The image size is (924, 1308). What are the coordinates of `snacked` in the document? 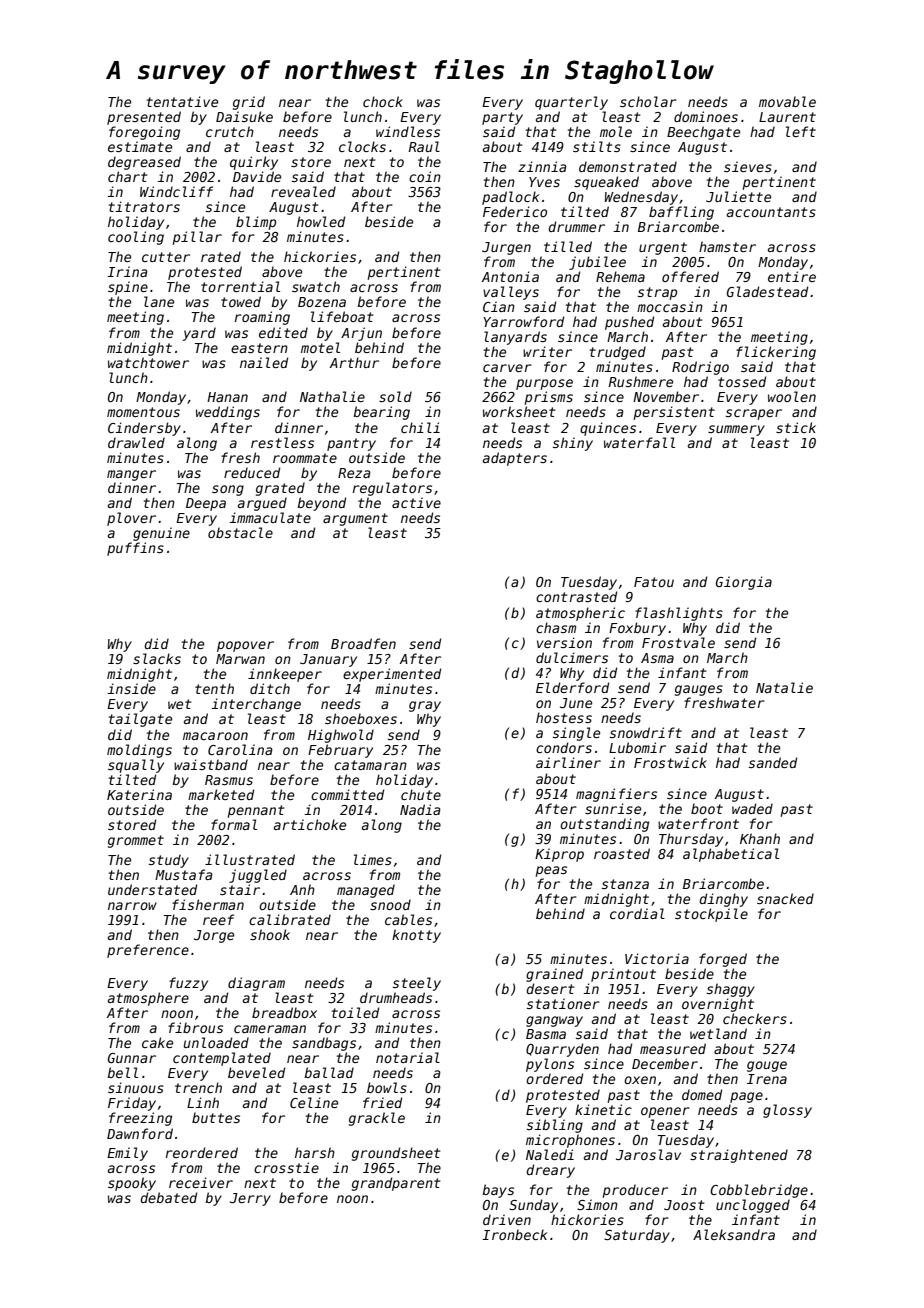 It's located at (785, 898).
